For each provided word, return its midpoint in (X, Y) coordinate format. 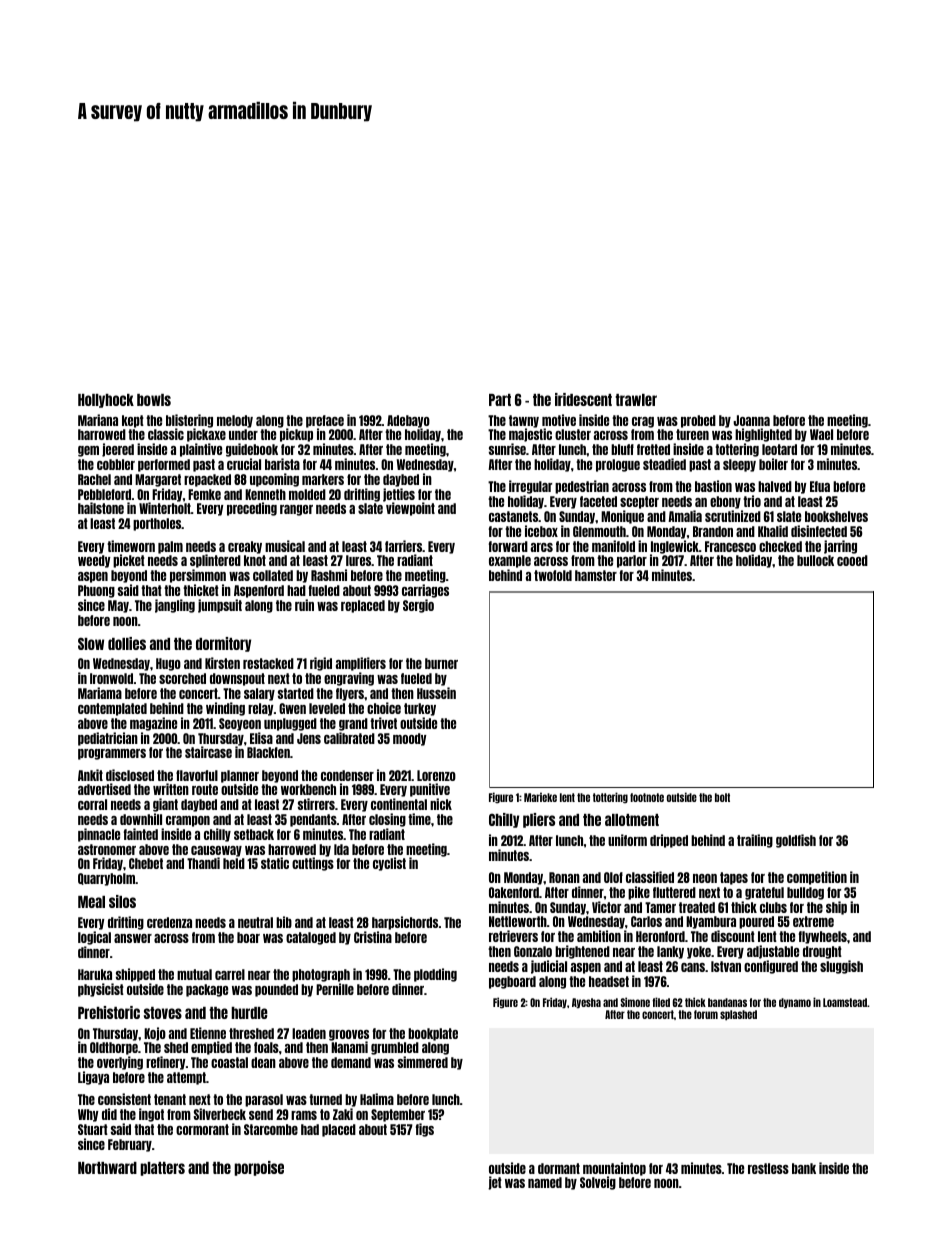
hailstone (101, 508)
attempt (186, 1078)
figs (425, 1130)
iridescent (583, 399)
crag (643, 422)
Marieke (540, 797)
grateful (764, 893)
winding (225, 709)
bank (804, 1168)
